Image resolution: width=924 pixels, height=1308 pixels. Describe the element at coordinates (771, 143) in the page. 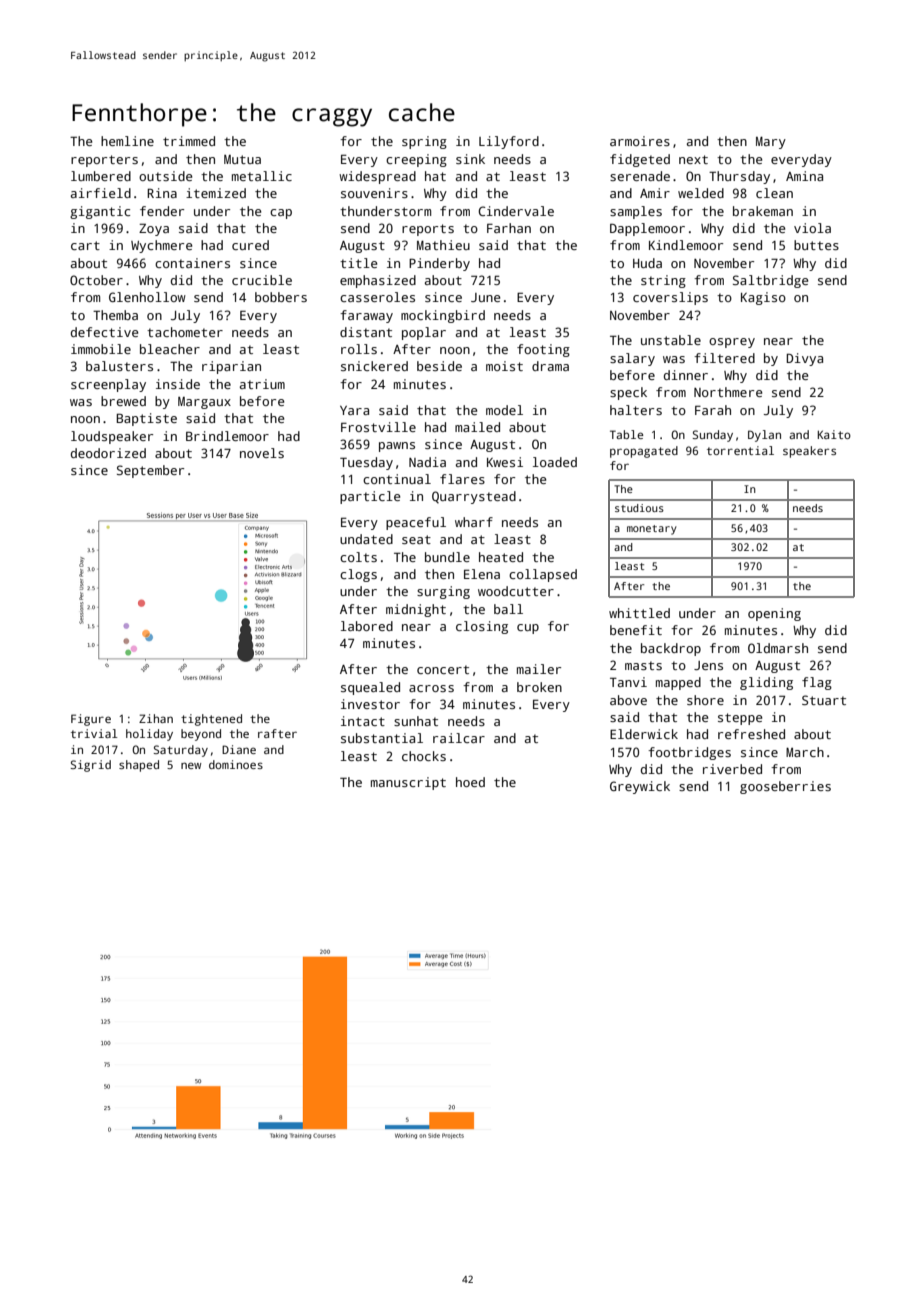

I see `Mary` at that location.
